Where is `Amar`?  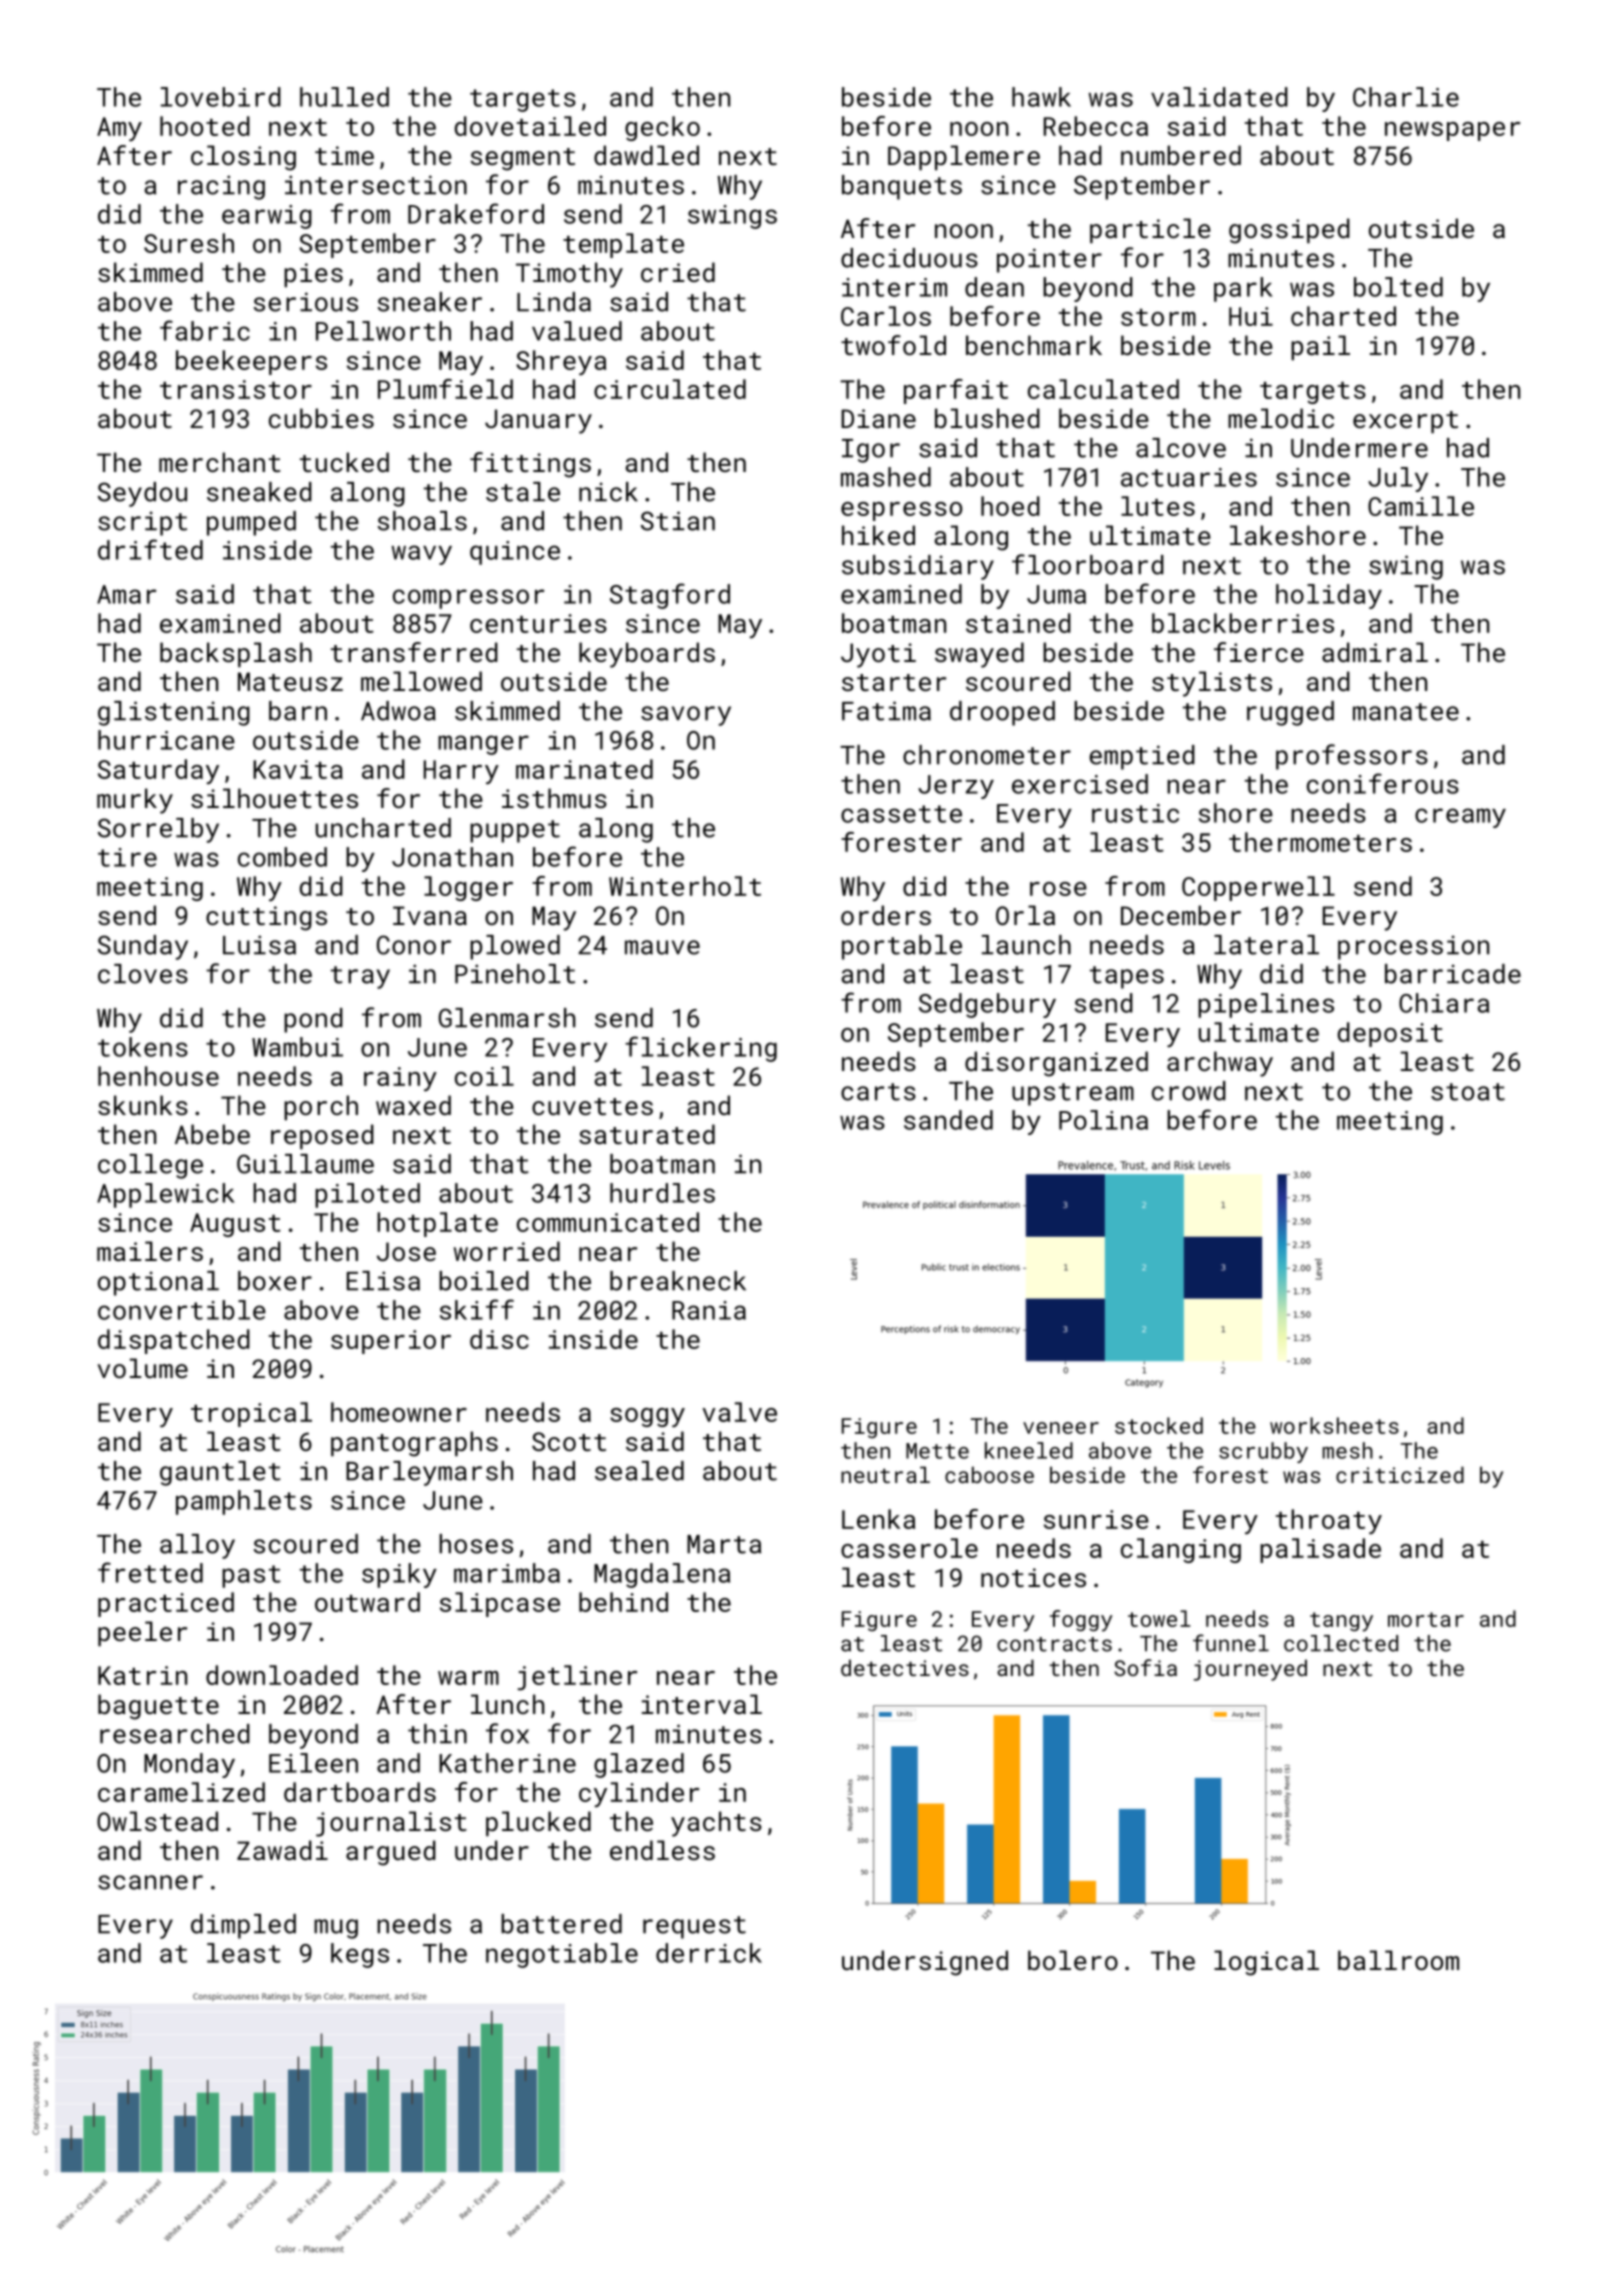 Amar is located at coordinates (126, 594).
